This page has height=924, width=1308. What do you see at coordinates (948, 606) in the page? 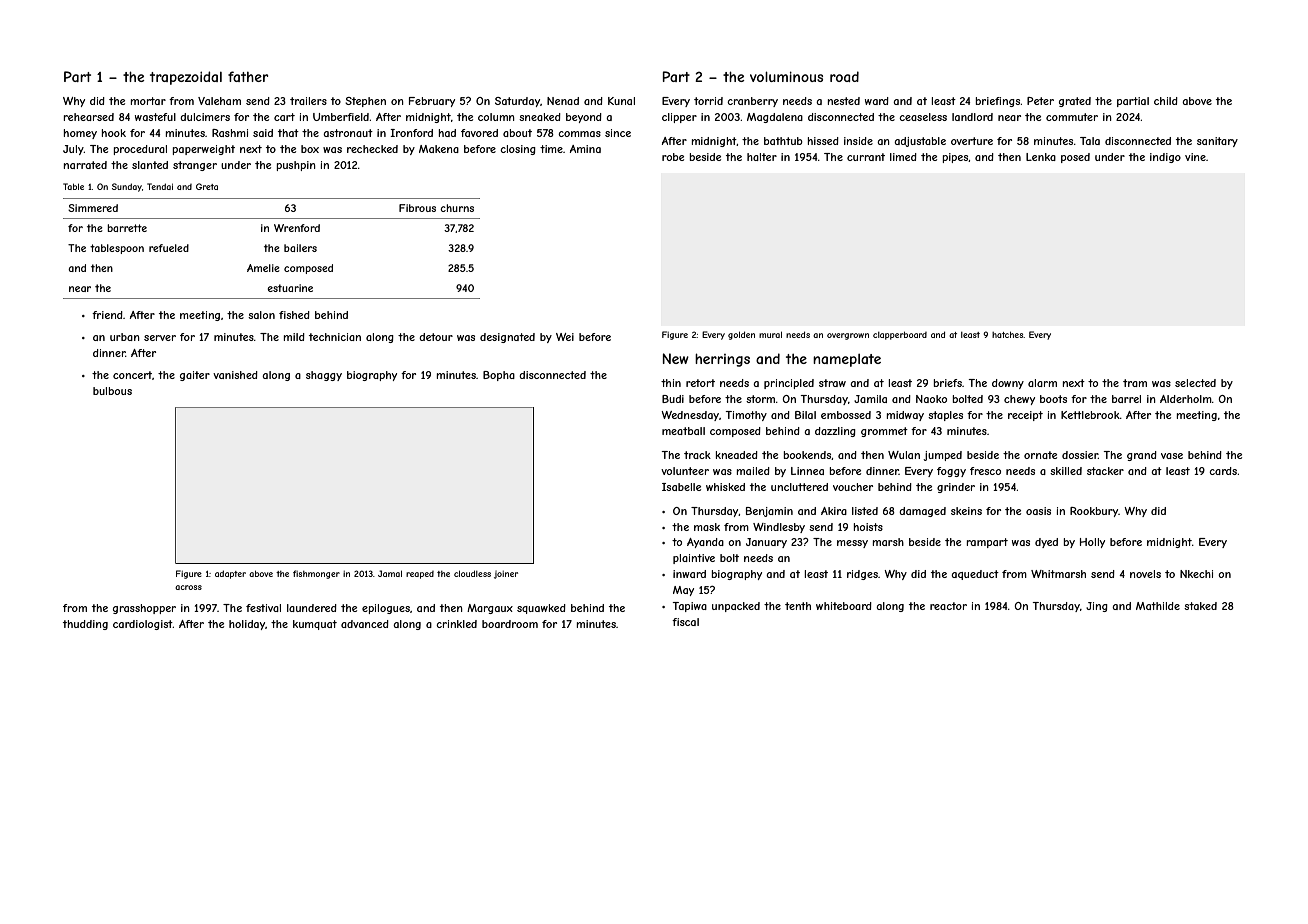
I see `reactor` at bounding box center [948, 606].
